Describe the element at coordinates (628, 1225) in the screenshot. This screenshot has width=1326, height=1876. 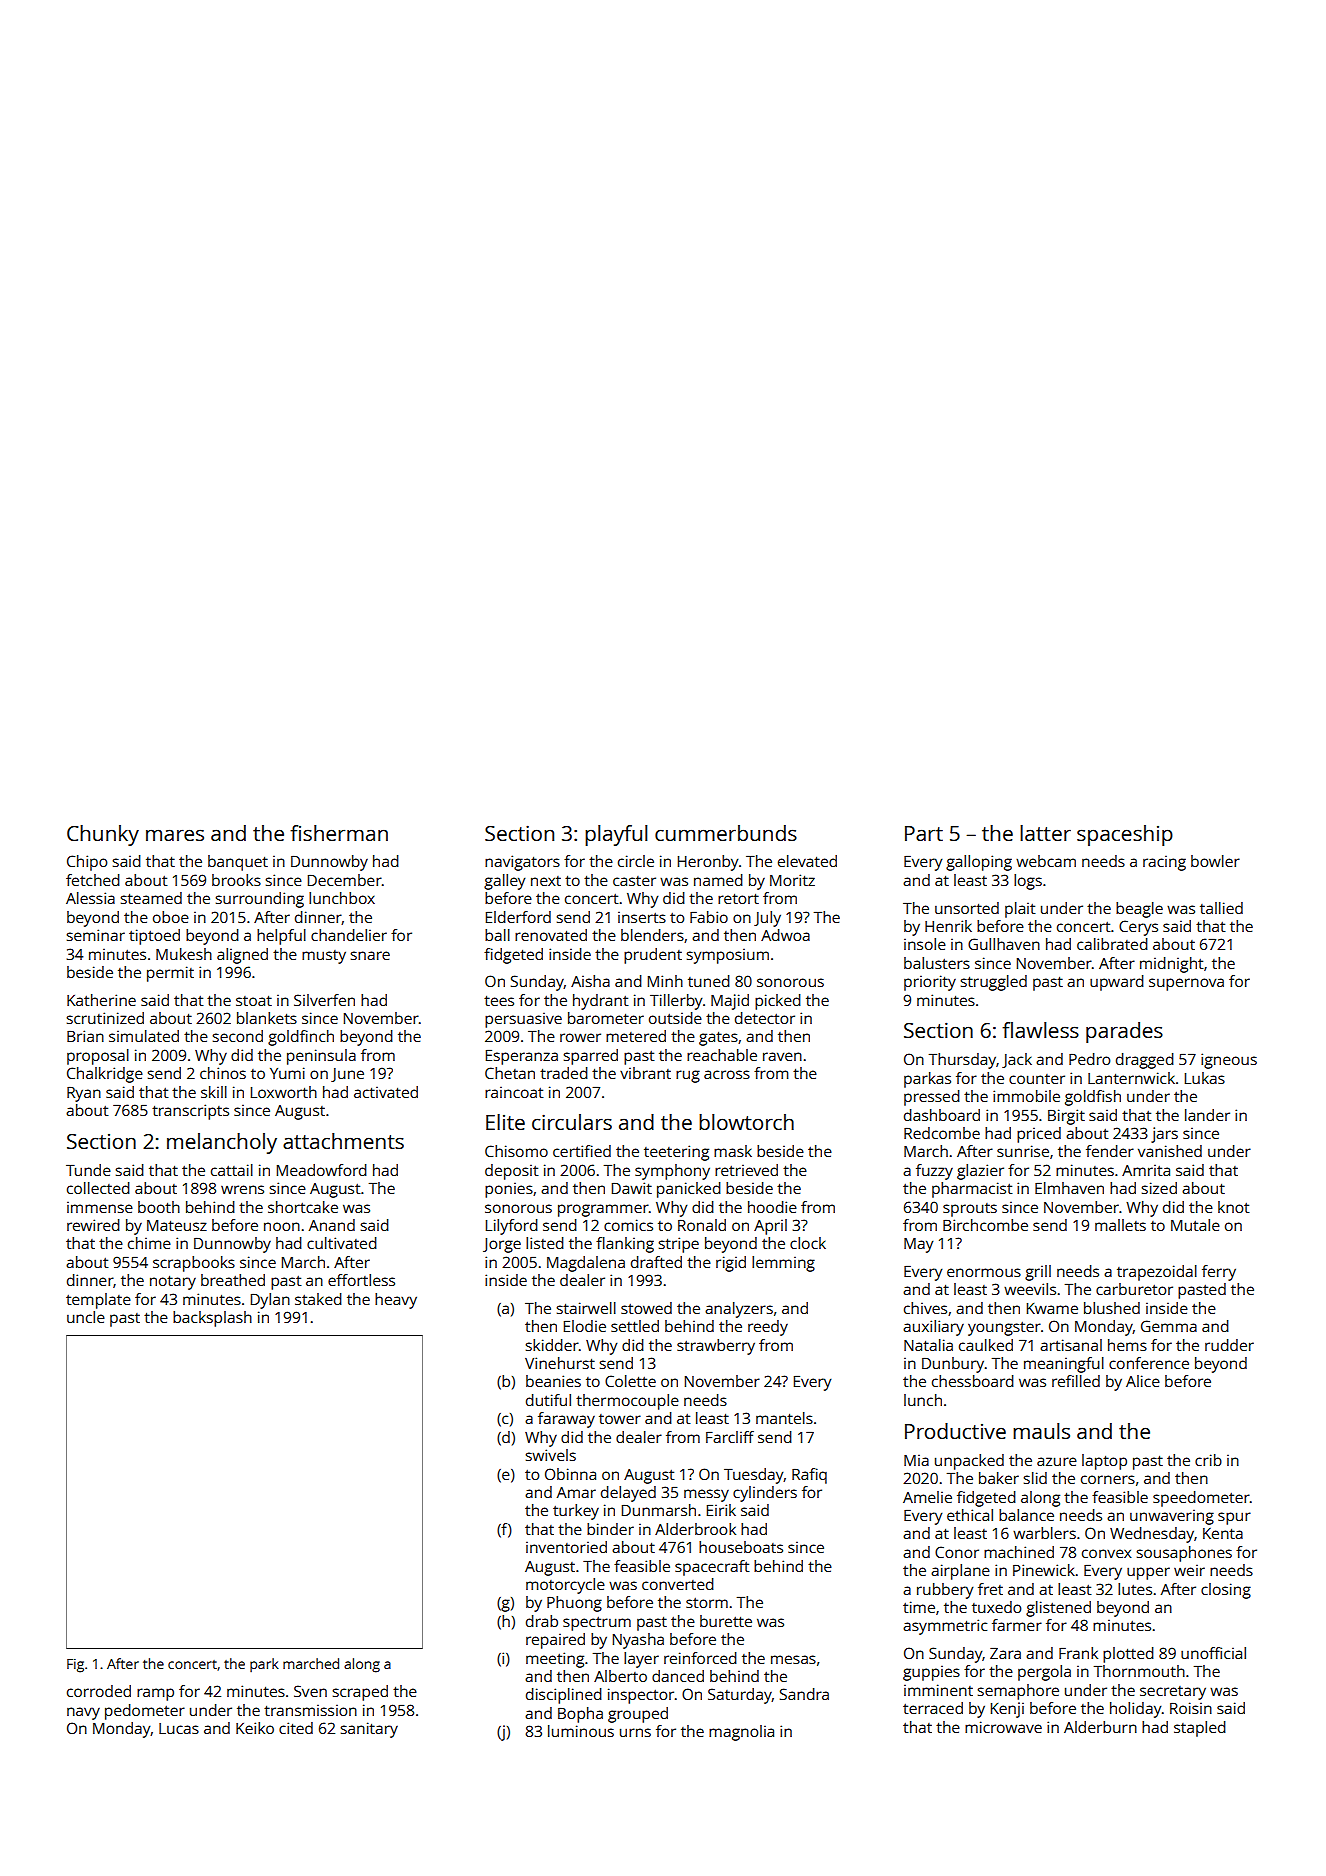
I see `comics` at that location.
